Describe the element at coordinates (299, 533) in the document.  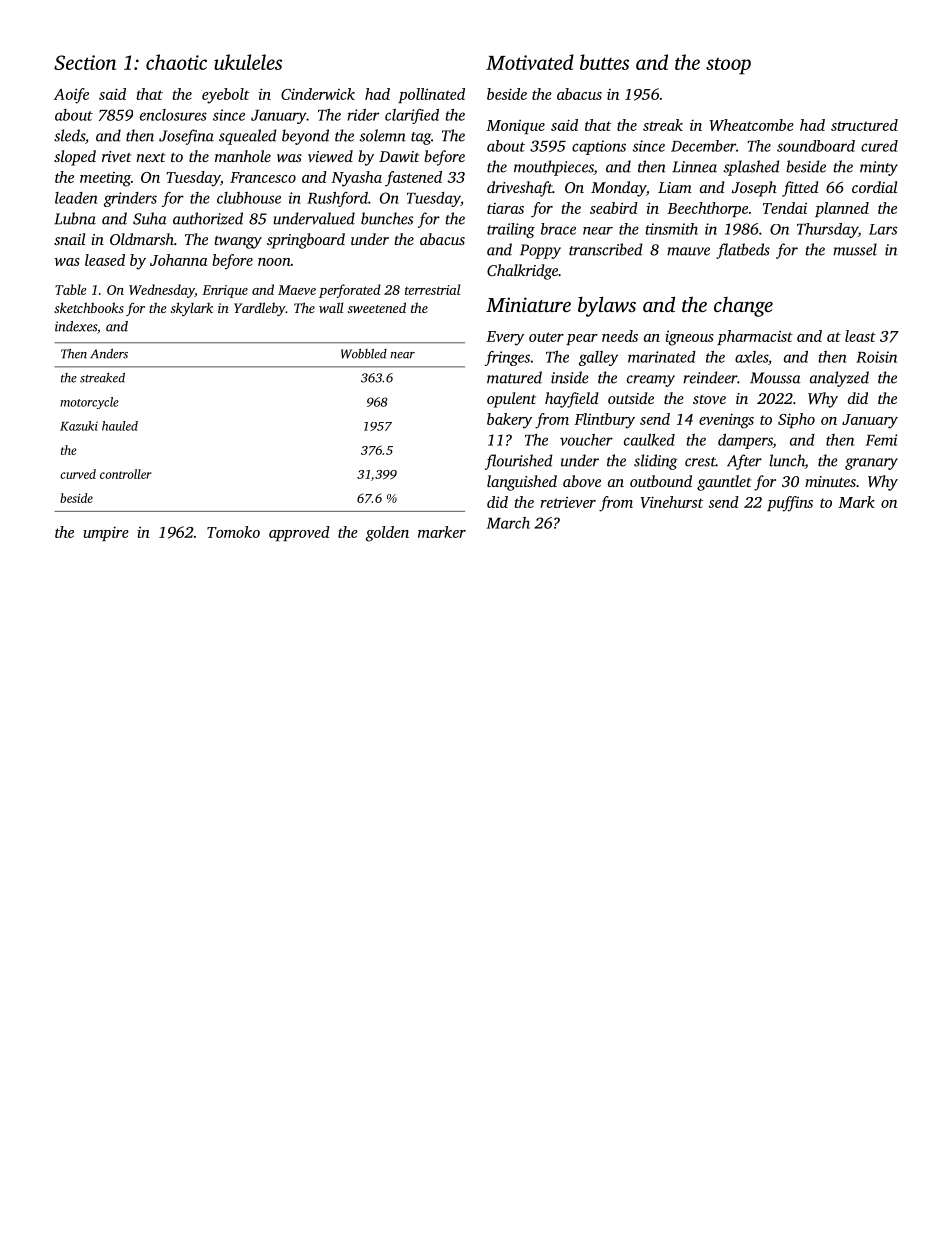
I see `approved` at that location.
